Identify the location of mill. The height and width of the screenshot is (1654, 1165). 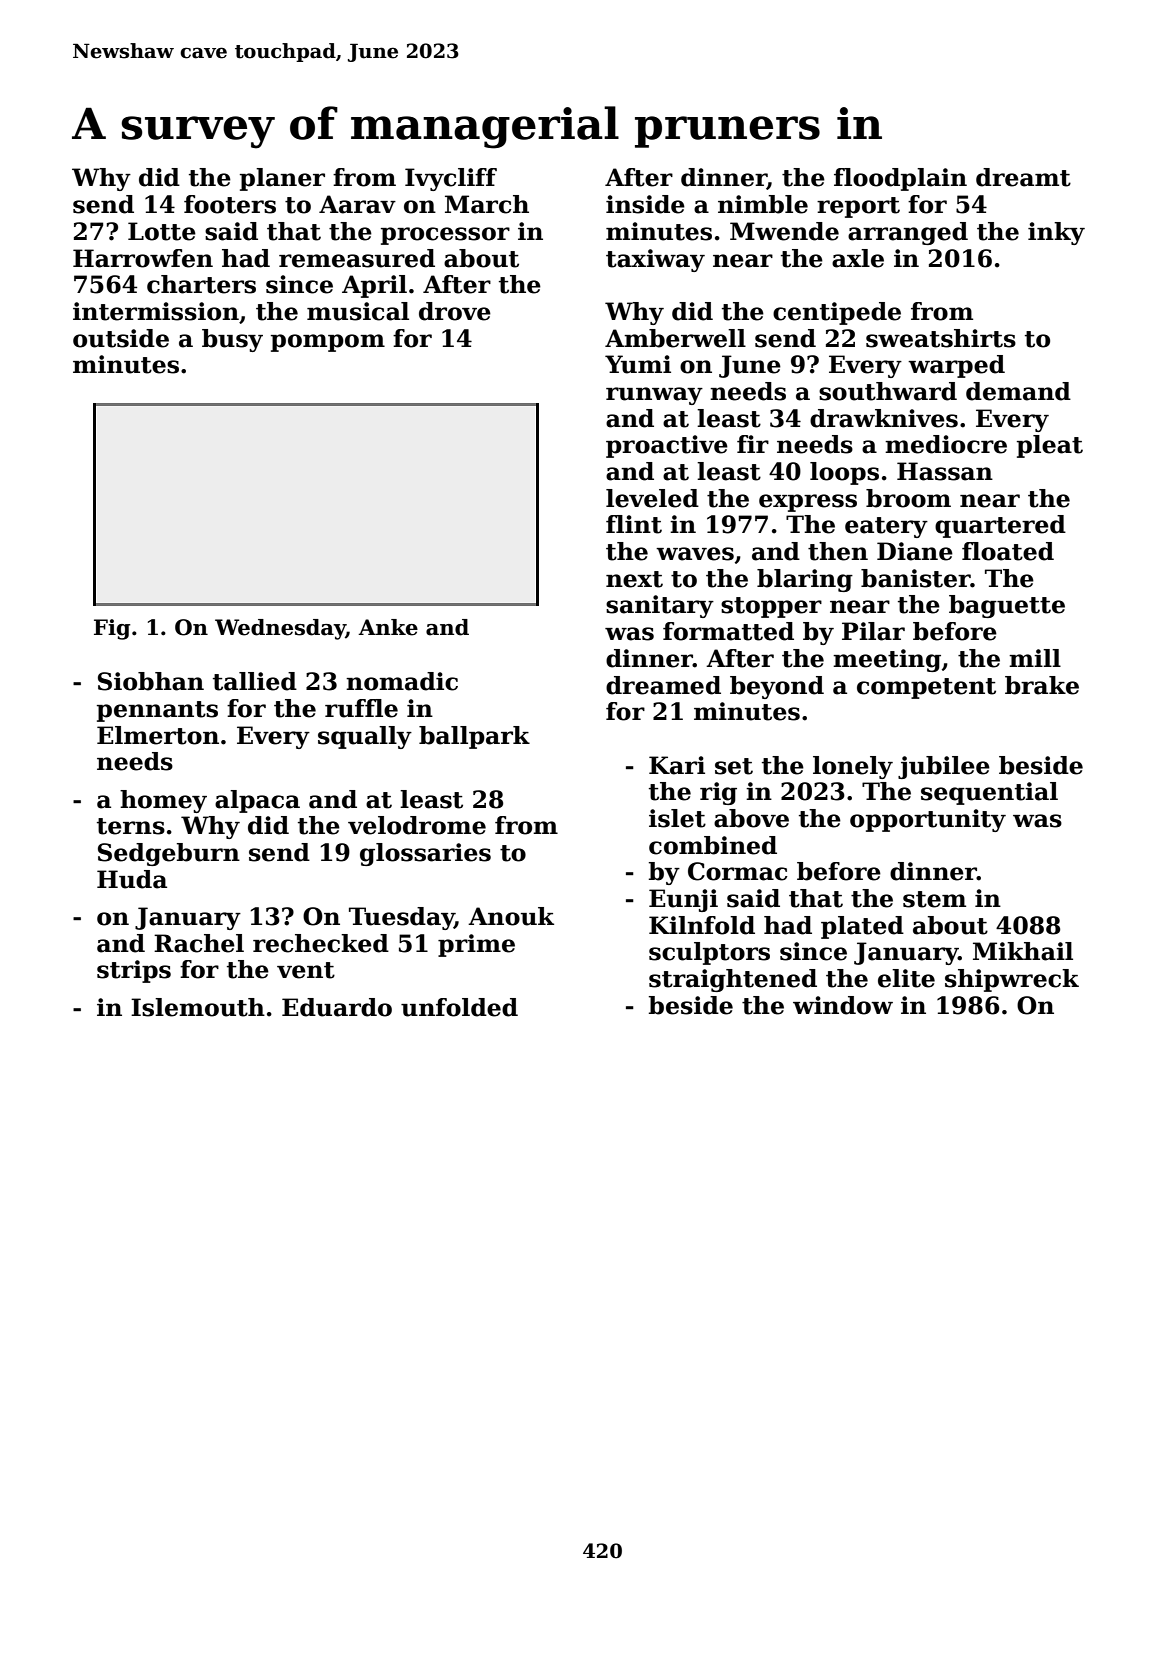
(1035, 658).
